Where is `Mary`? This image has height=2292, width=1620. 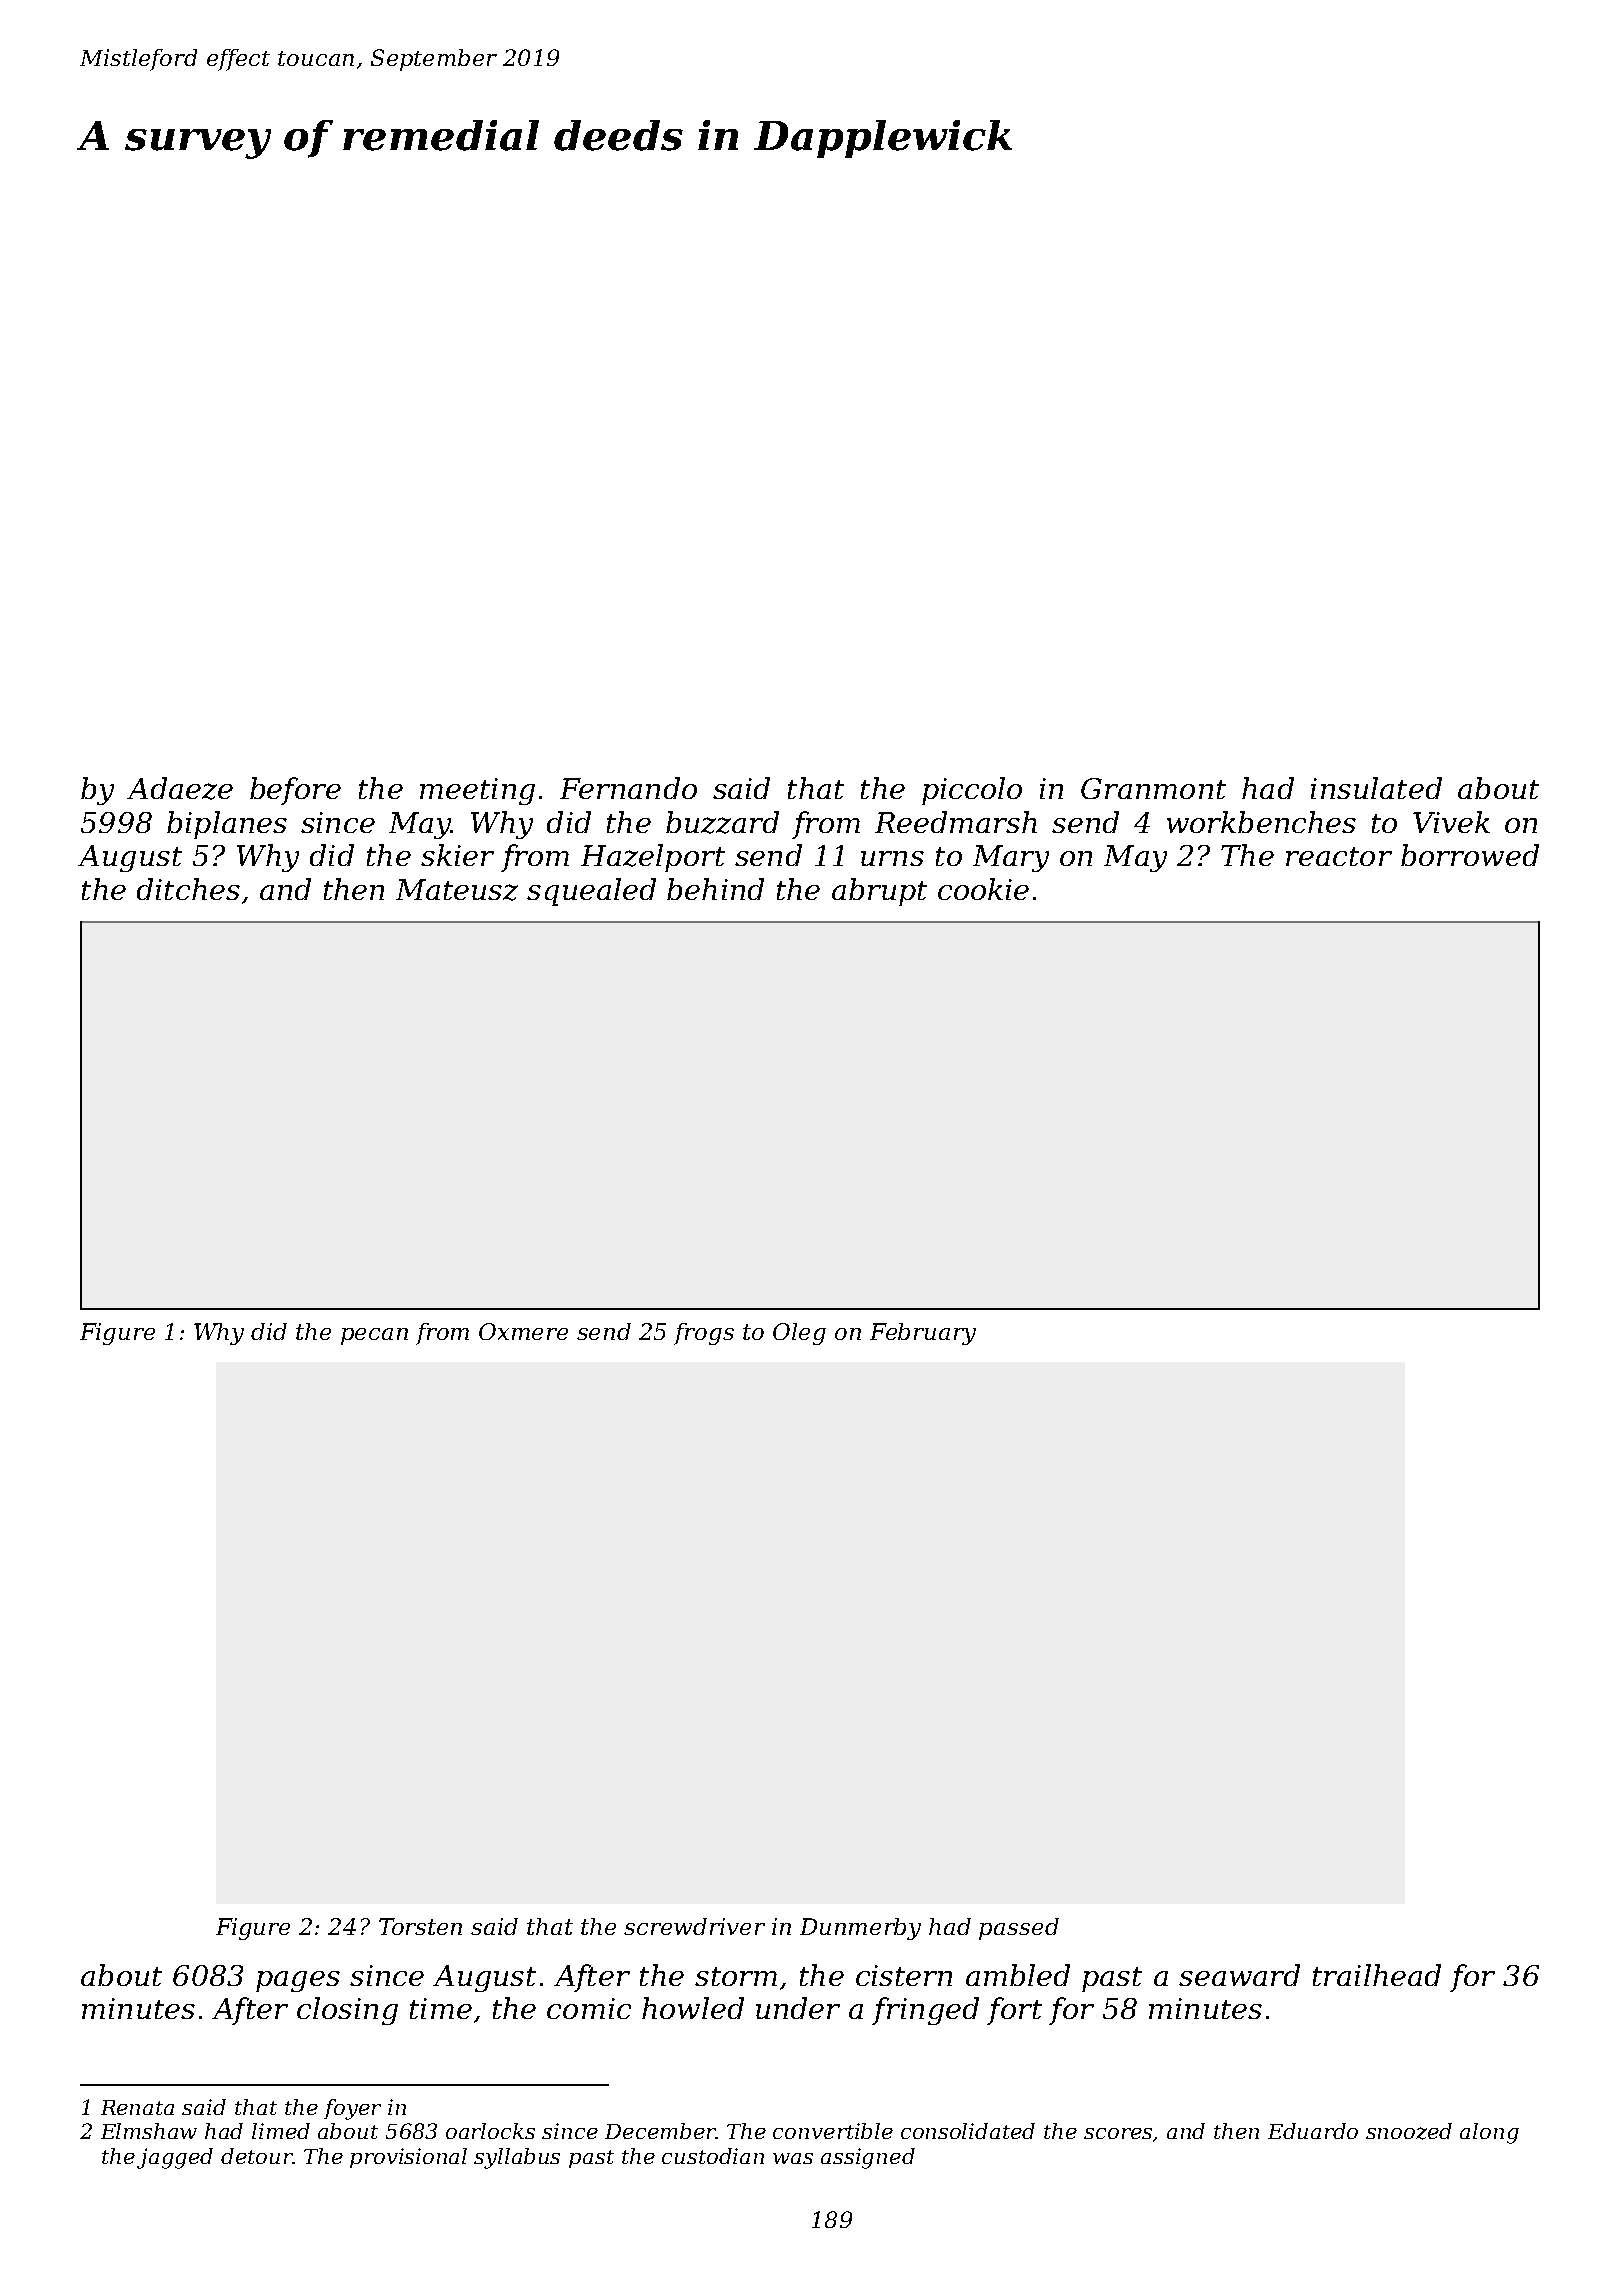 Mary is located at coordinates (1011, 858).
